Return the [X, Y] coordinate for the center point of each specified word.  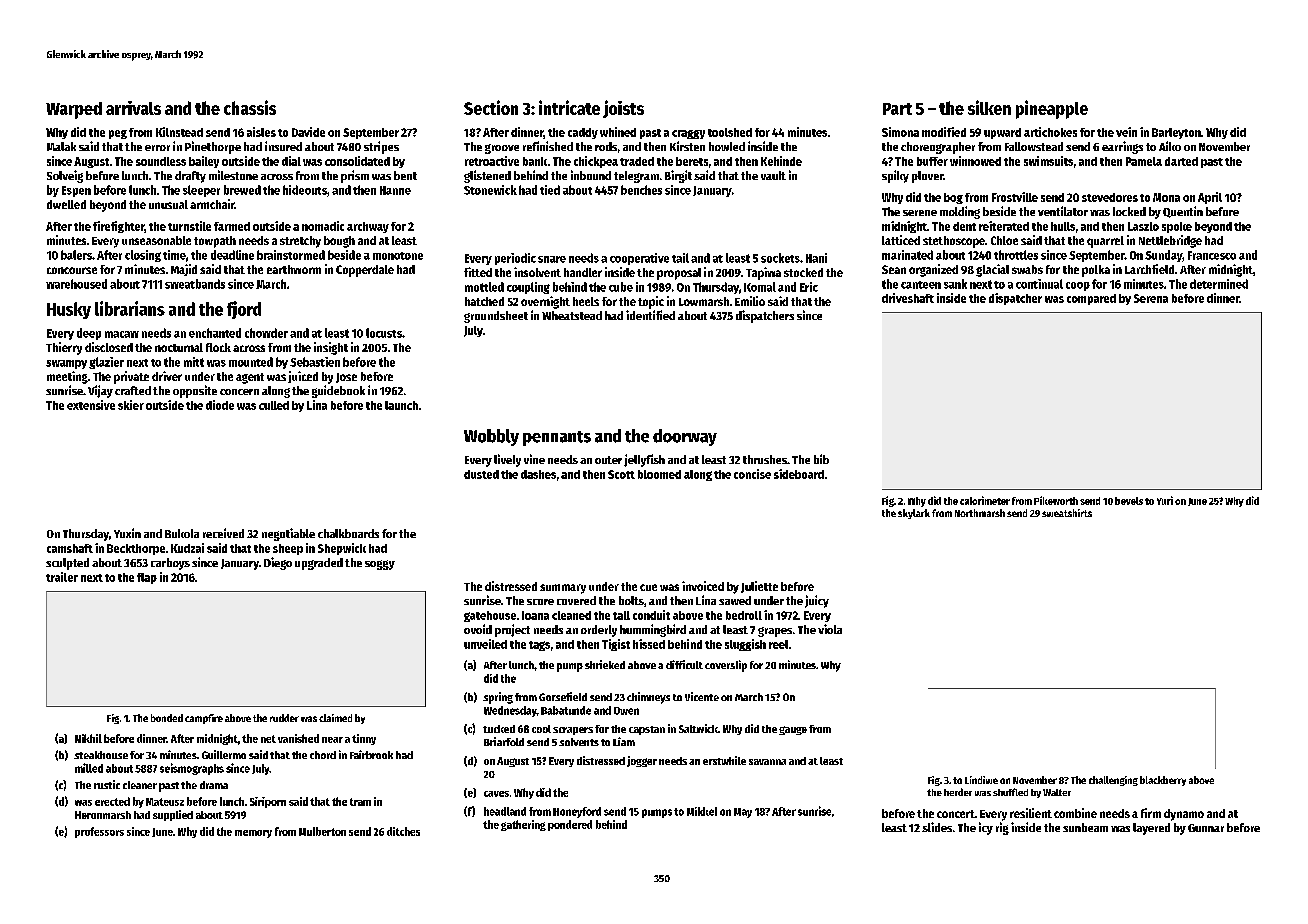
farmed [232, 226]
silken [989, 107]
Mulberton [322, 831]
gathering [523, 825]
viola [830, 629]
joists [623, 109]
